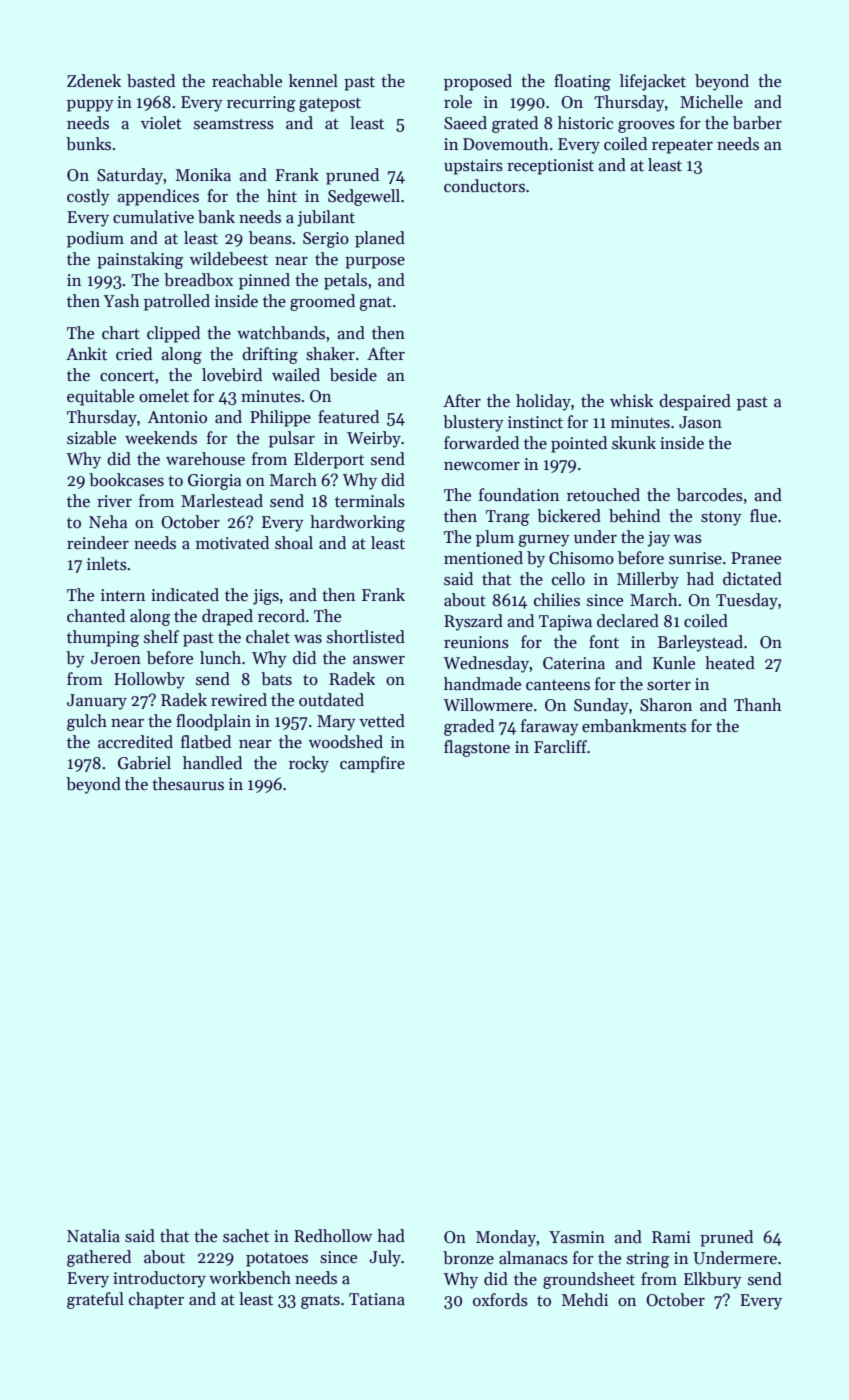  Describe the element at coordinates (747, 601) in the page. I see `Tuesday` at that location.
